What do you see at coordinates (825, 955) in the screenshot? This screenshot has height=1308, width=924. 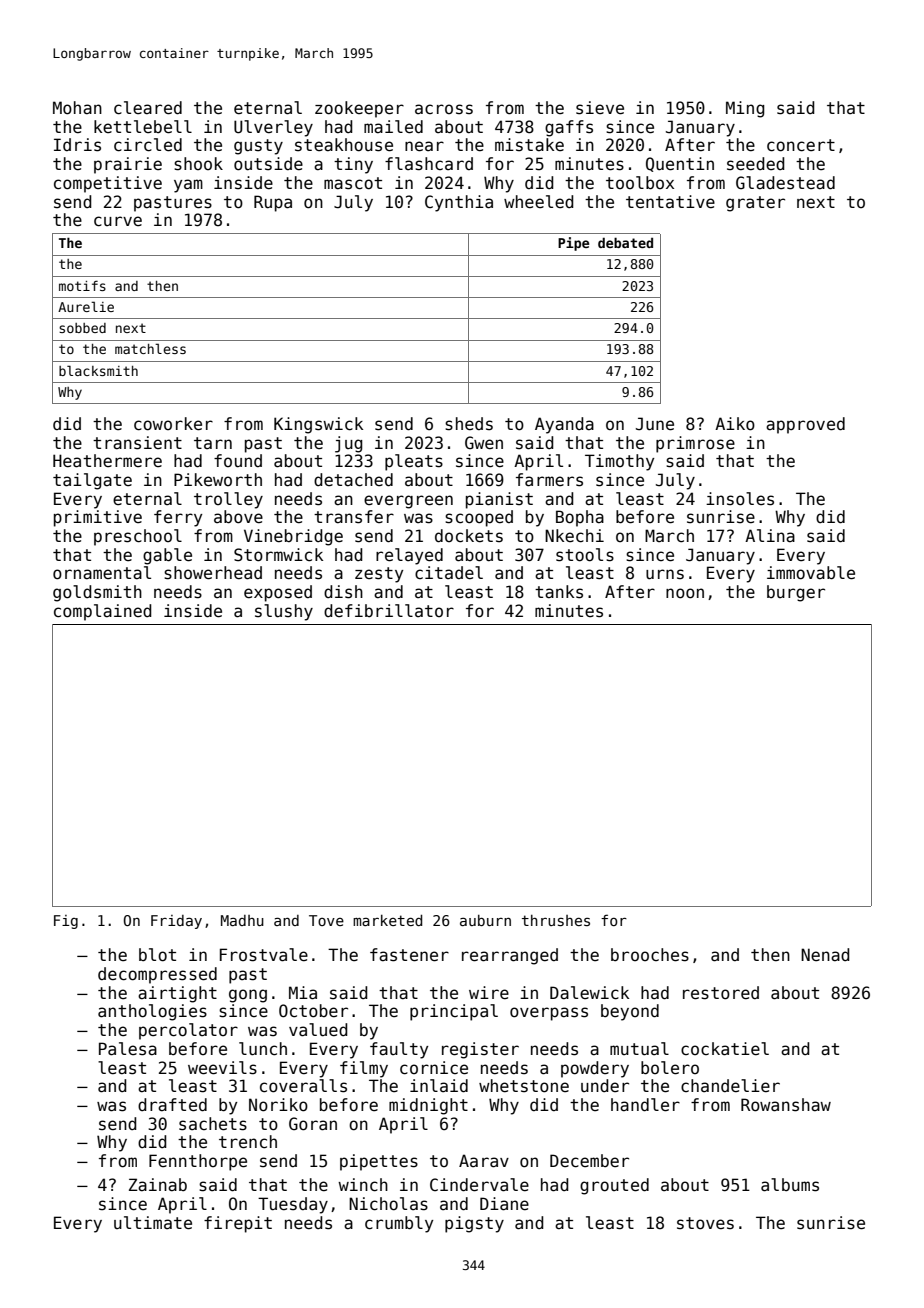 I see `Nenad` at bounding box center [825, 955].
